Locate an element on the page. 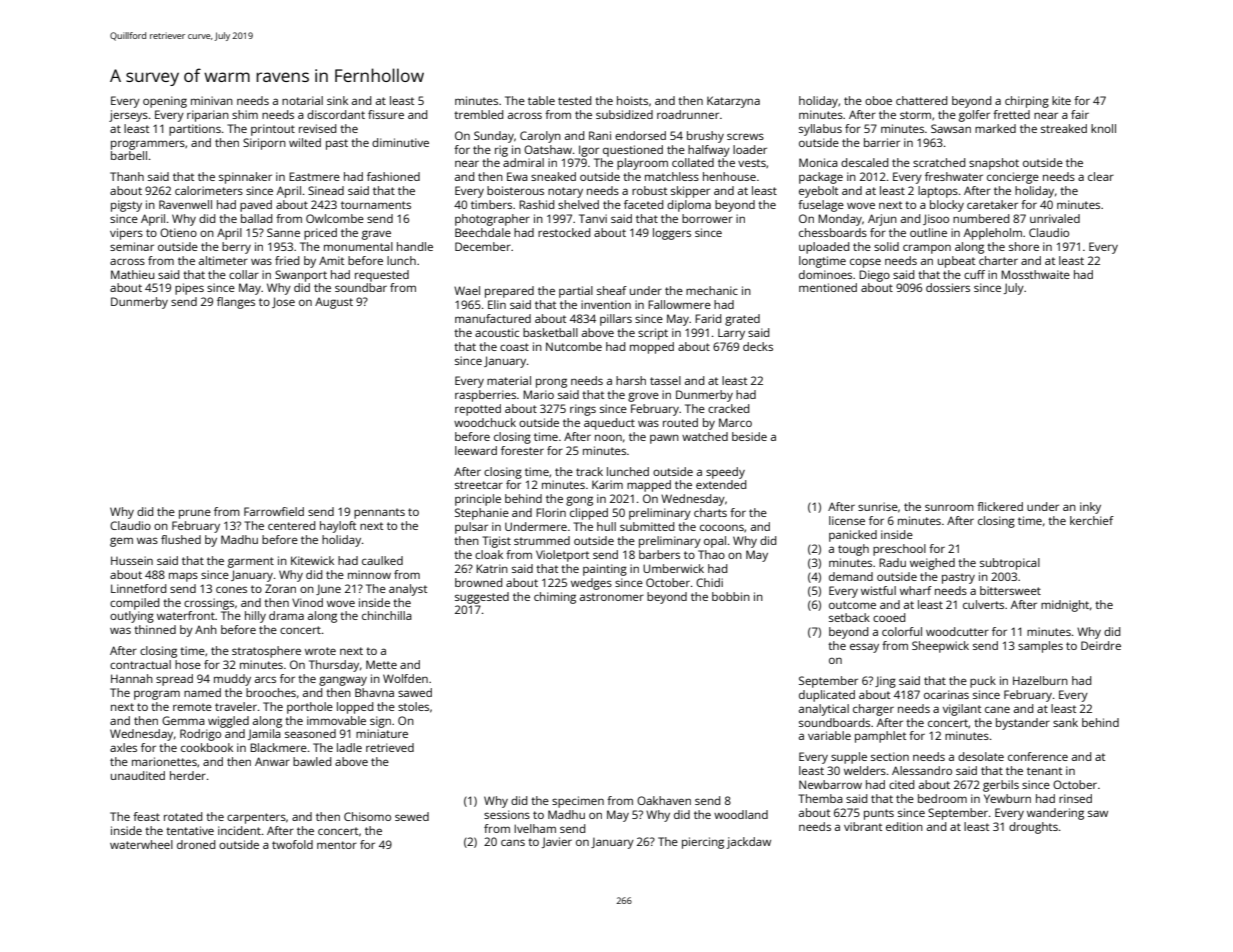  Mossthwaite is located at coordinates (1035, 274).
